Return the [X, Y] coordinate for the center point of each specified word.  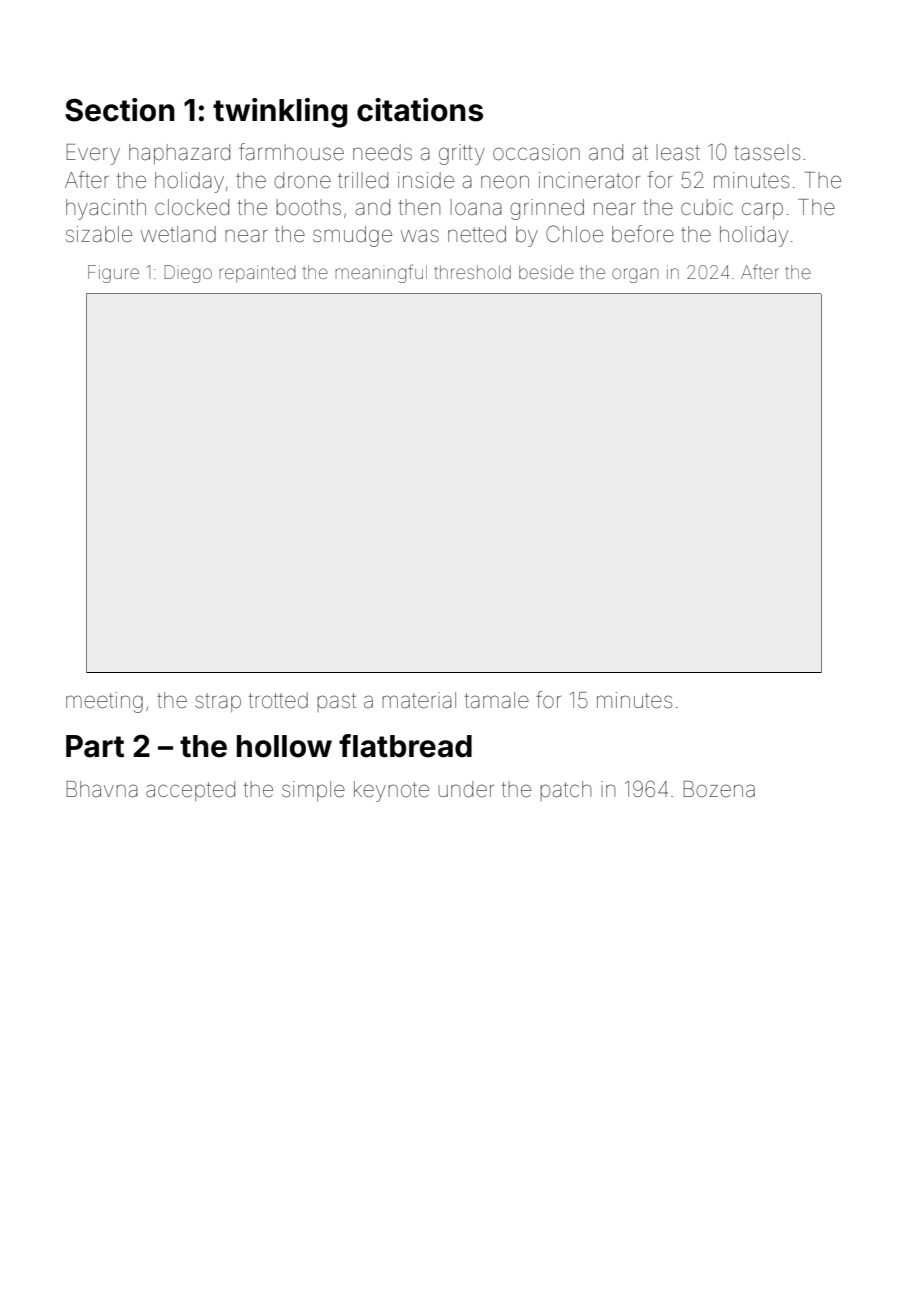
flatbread [405, 746]
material [419, 700]
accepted [190, 791]
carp [762, 210]
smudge [352, 236]
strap [218, 702]
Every [93, 154]
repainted [257, 274]
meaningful [381, 273]
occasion [536, 152]
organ [635, 275]
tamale [497, 700]
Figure [113, 274]
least [678, 152]
